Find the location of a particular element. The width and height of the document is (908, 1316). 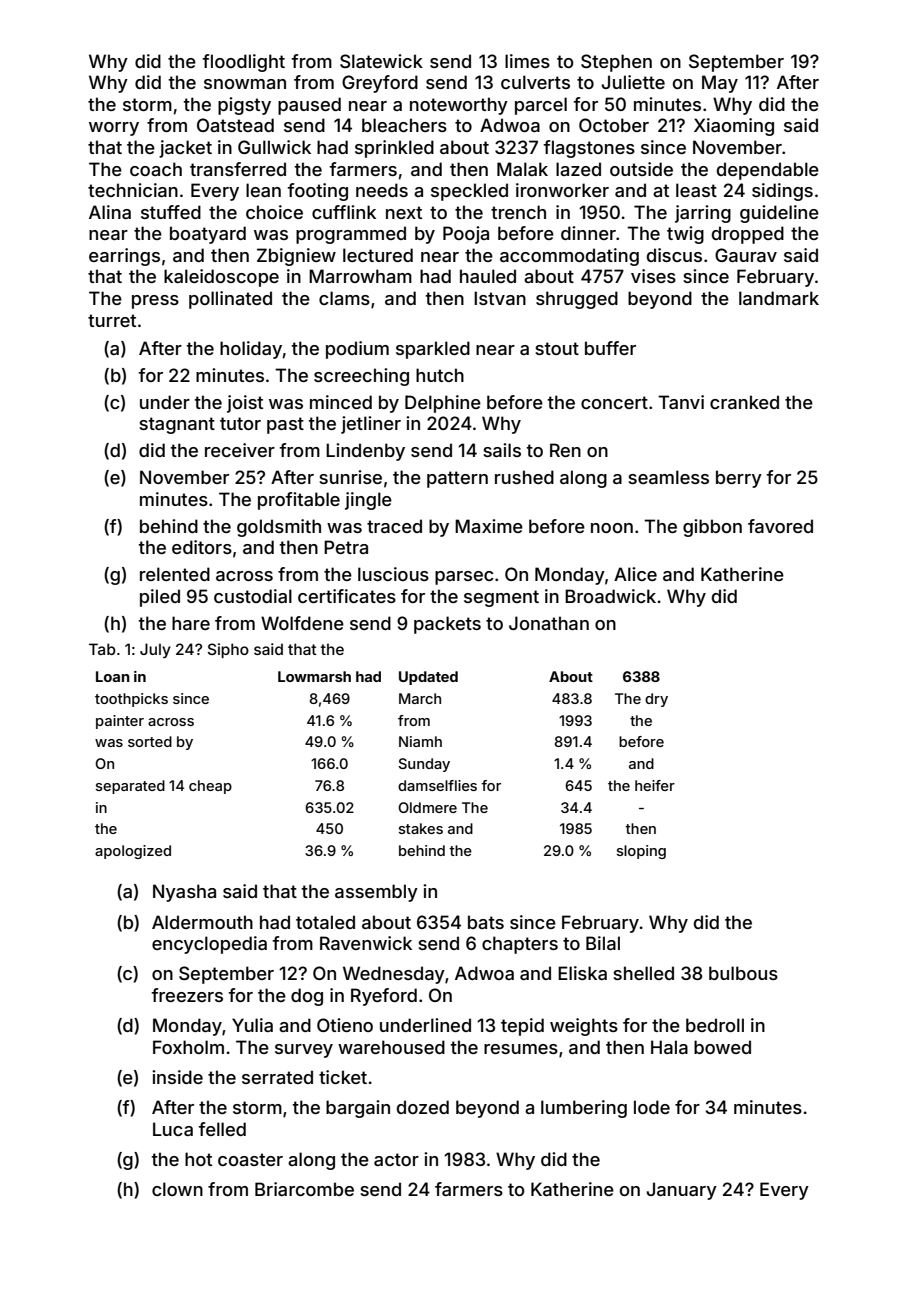

screeching is located at coordinates (361, 377).
